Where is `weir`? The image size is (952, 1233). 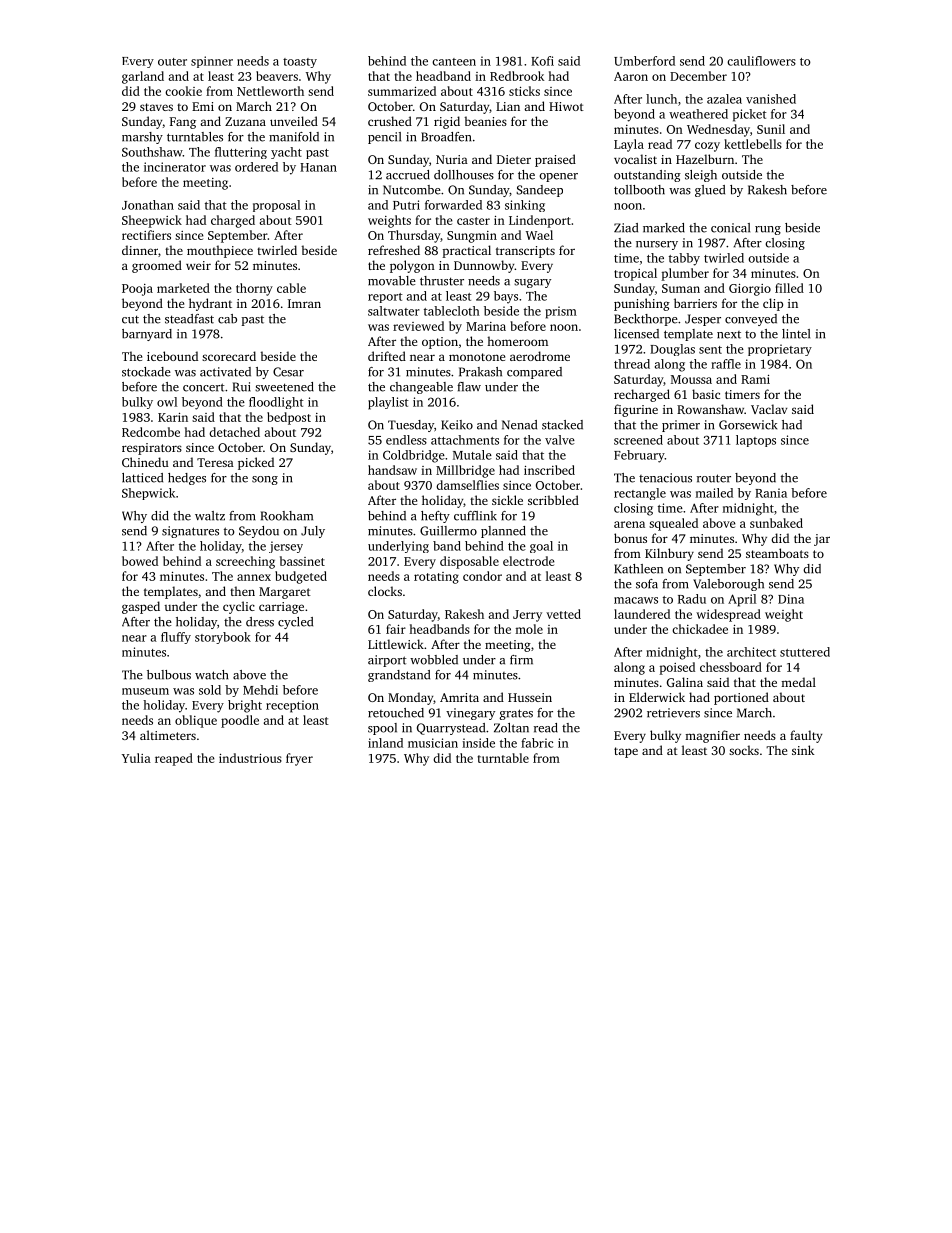 weir is located at coordinates (198, 265).
